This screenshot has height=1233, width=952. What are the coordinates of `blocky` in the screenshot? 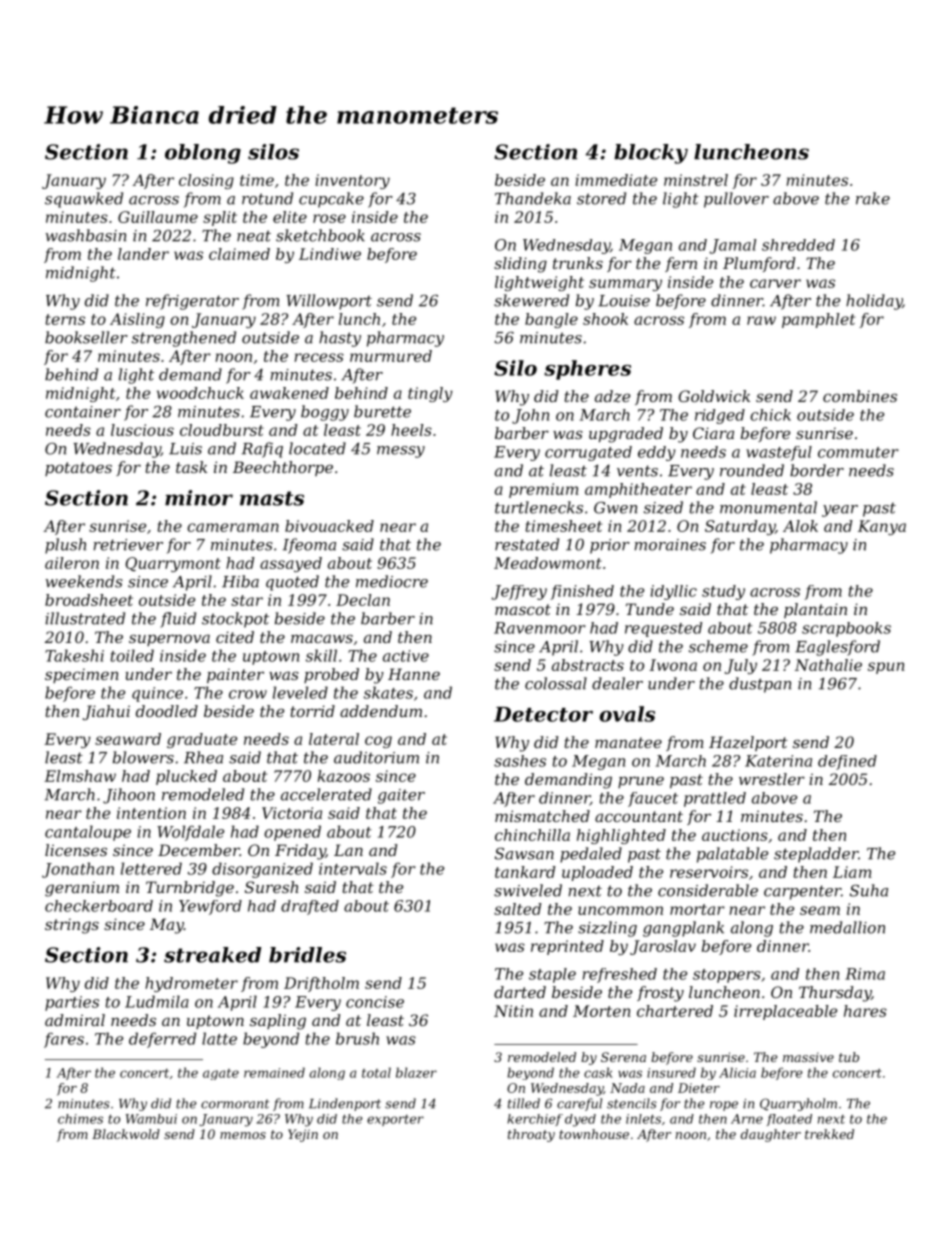 It's located at (651, 154).
